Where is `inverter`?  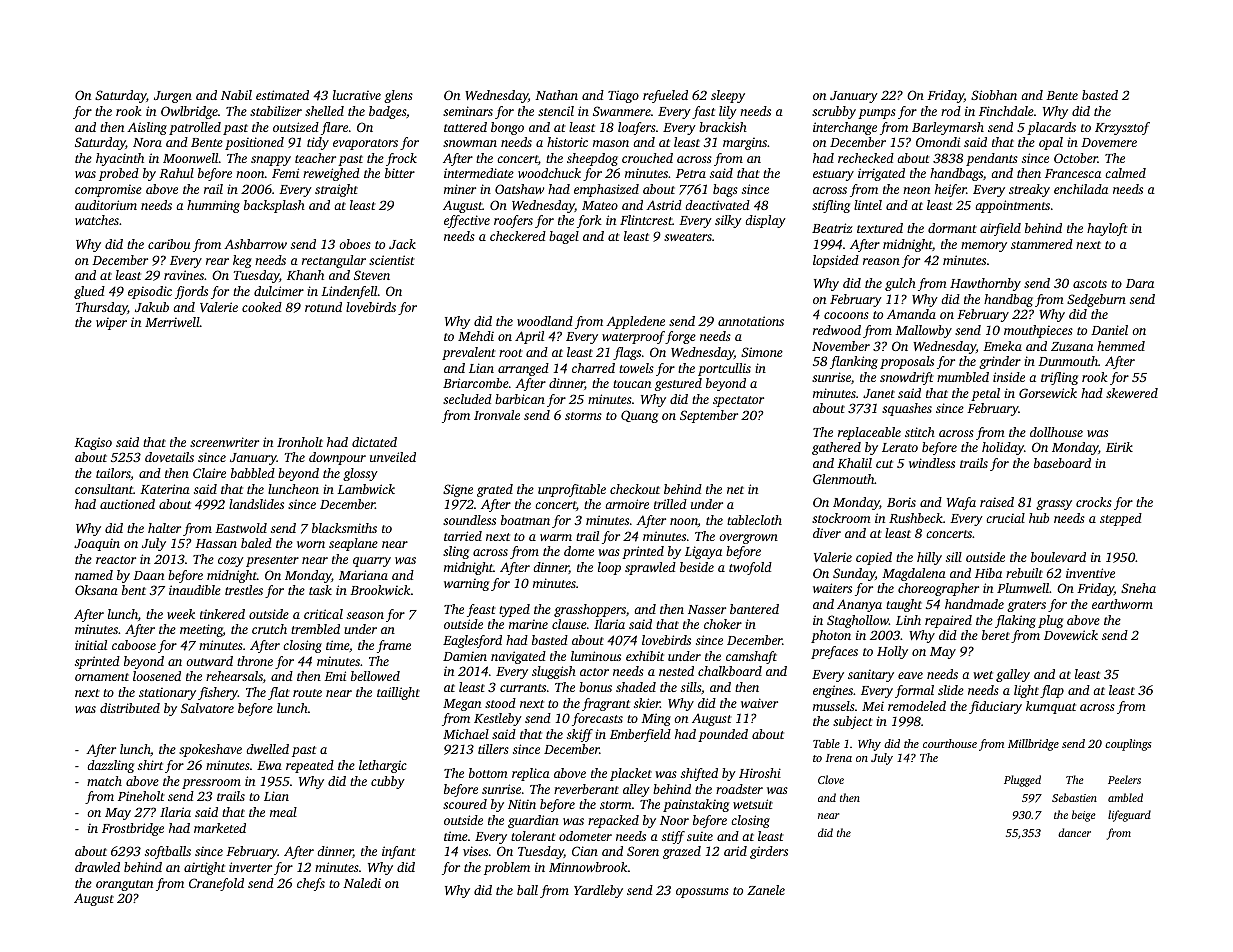 inverter is located at coordinates (250, 867).
